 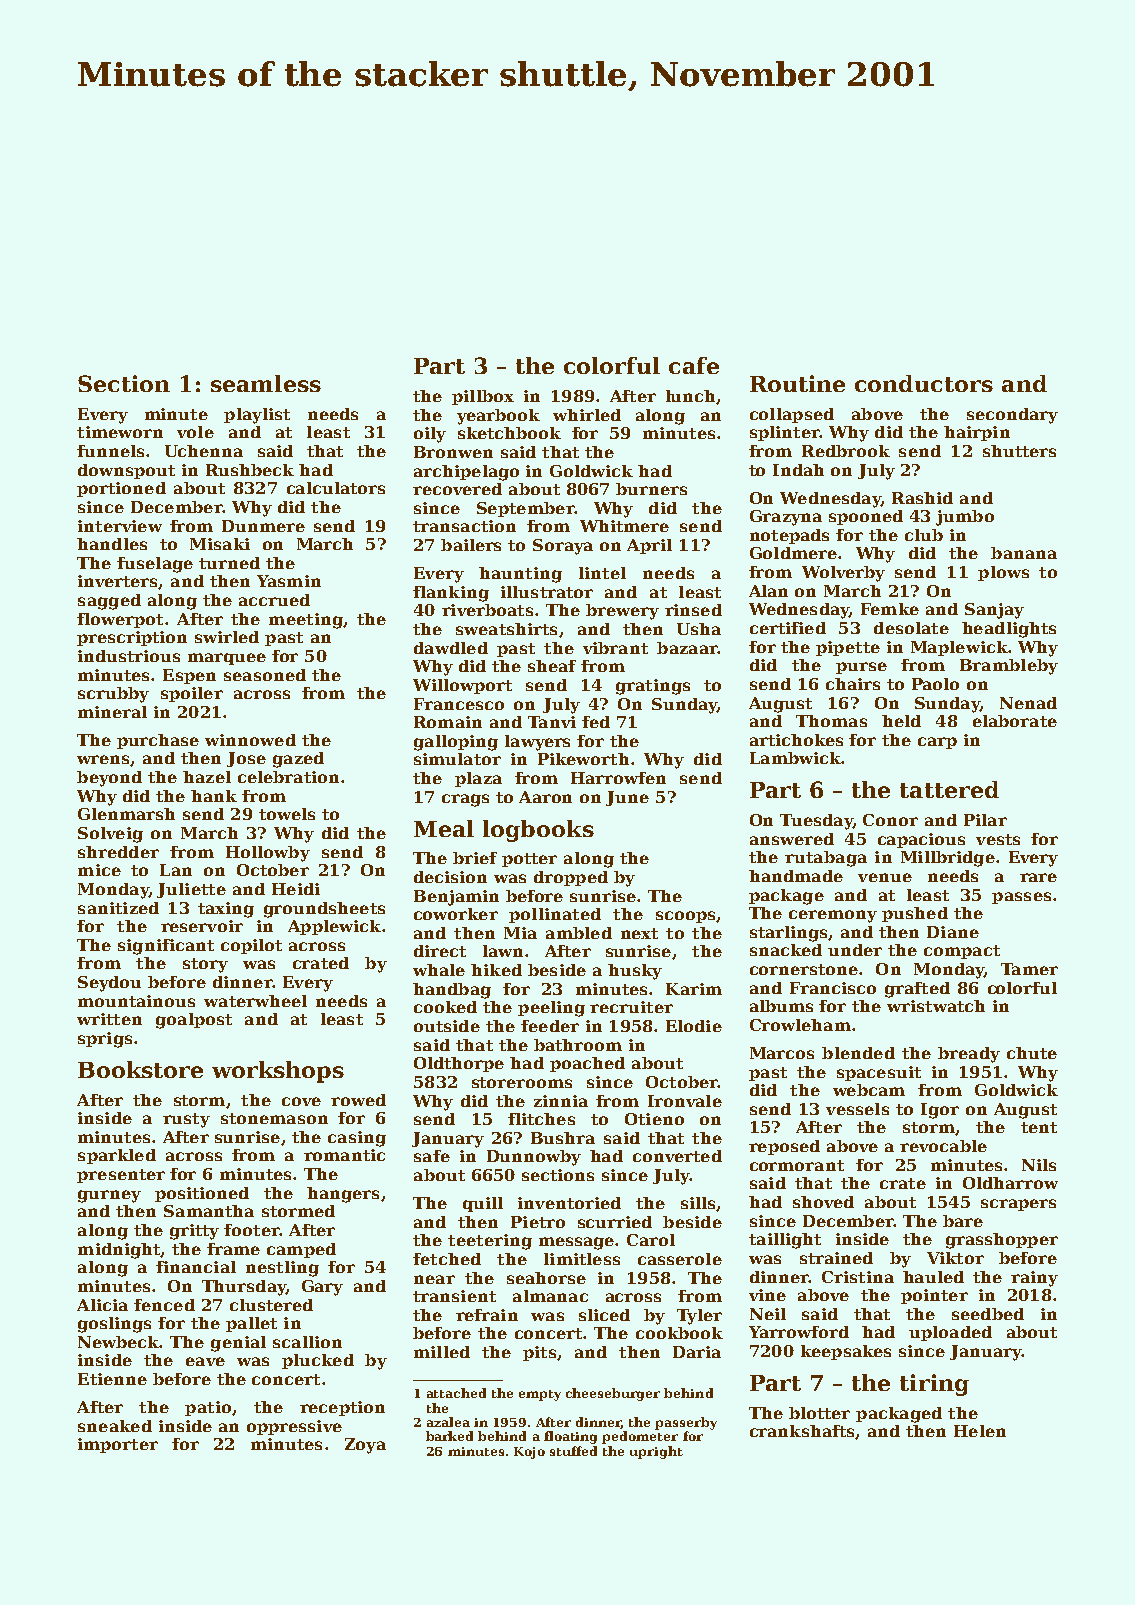 I want to click on Routine, so click(x=797, y=383).
